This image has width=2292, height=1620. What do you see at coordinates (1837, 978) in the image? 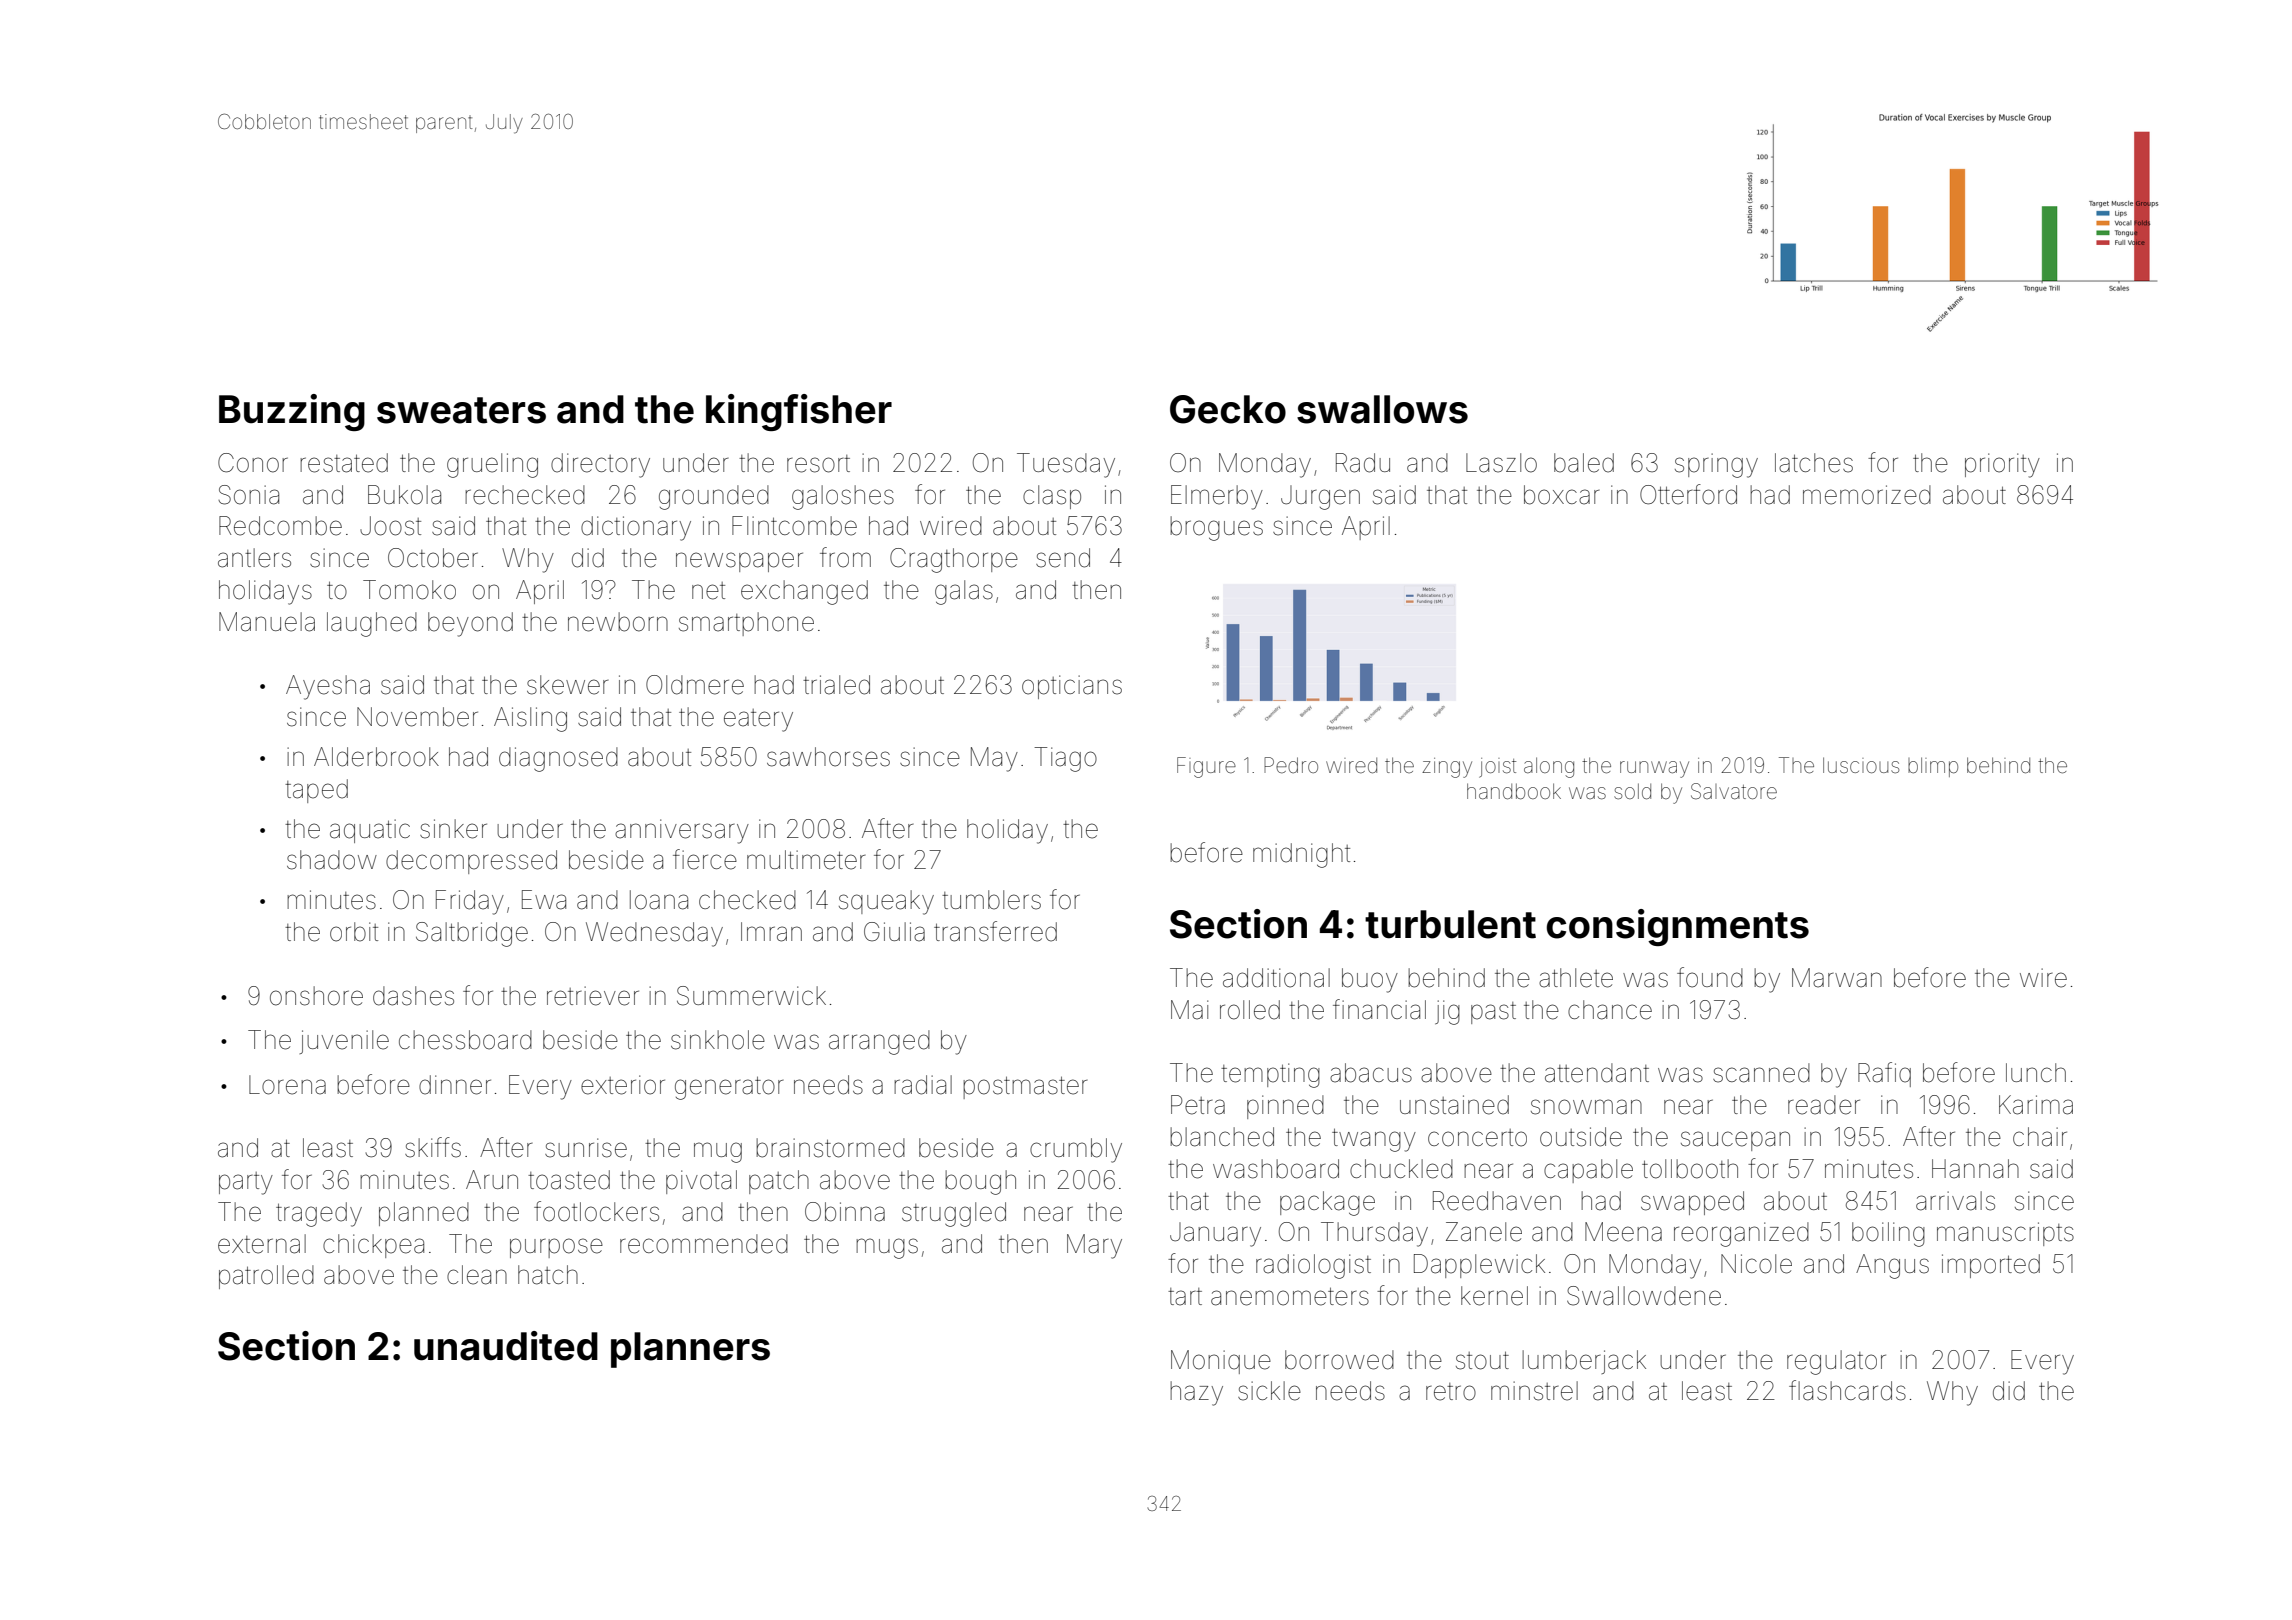
I see `Marwan` at bounding box center [1837, 978].
